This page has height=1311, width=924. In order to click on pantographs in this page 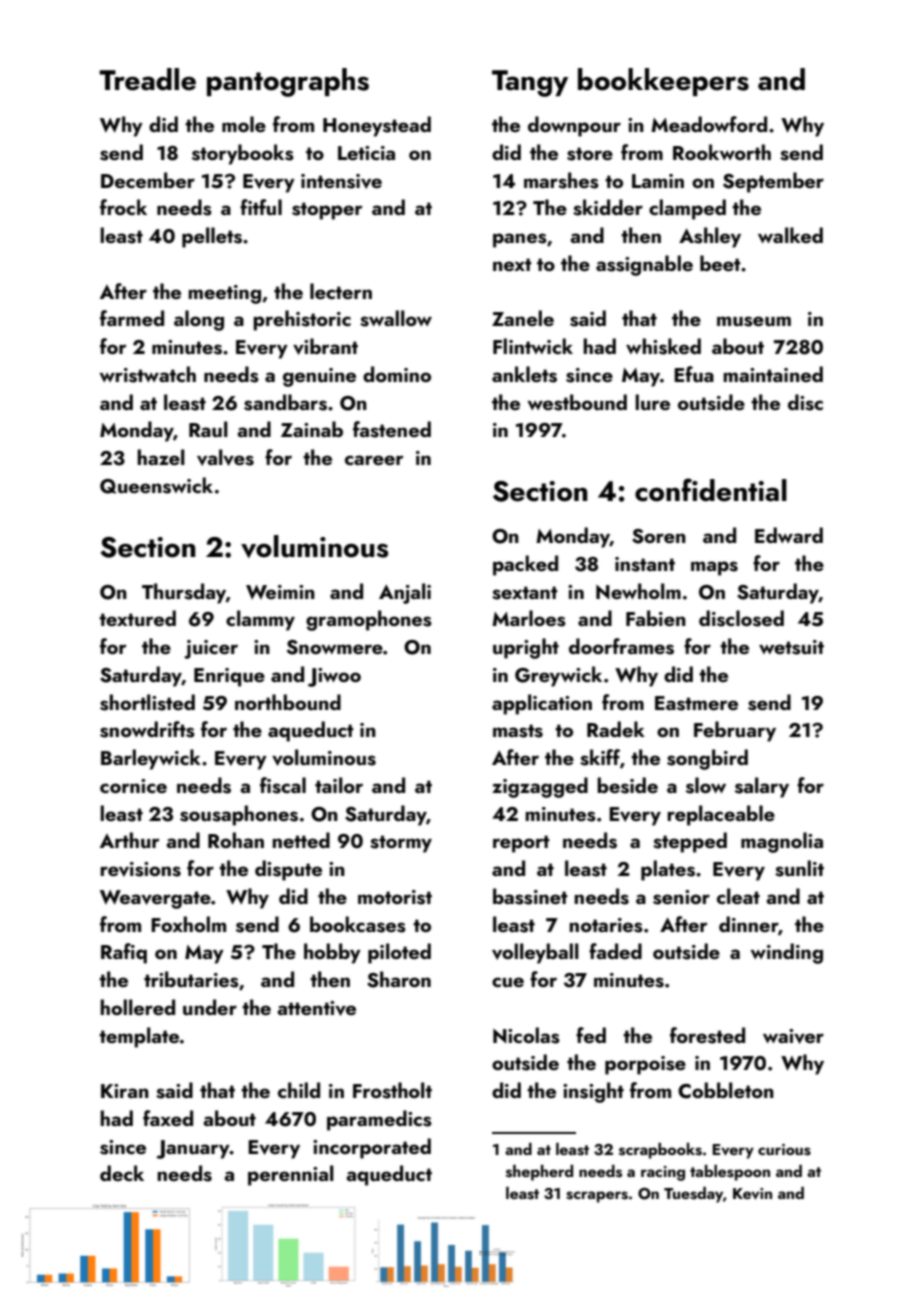, I will do `click(288, 82)`.
